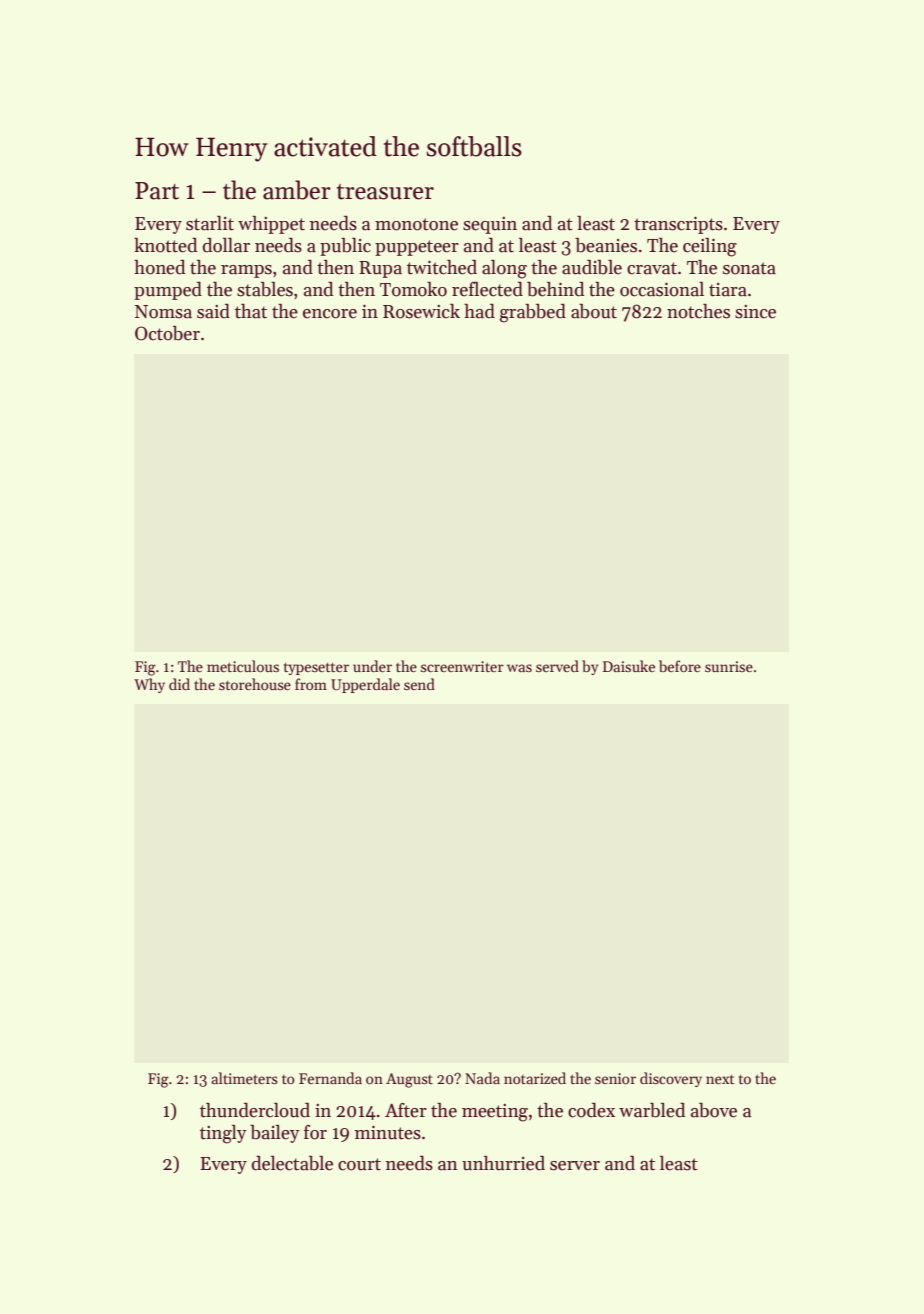 The image size is (924, 1314). What do you see at coordinates (462, 666) in the screenshot?
I see `screenwriter` at bounding box center [462, 666].
